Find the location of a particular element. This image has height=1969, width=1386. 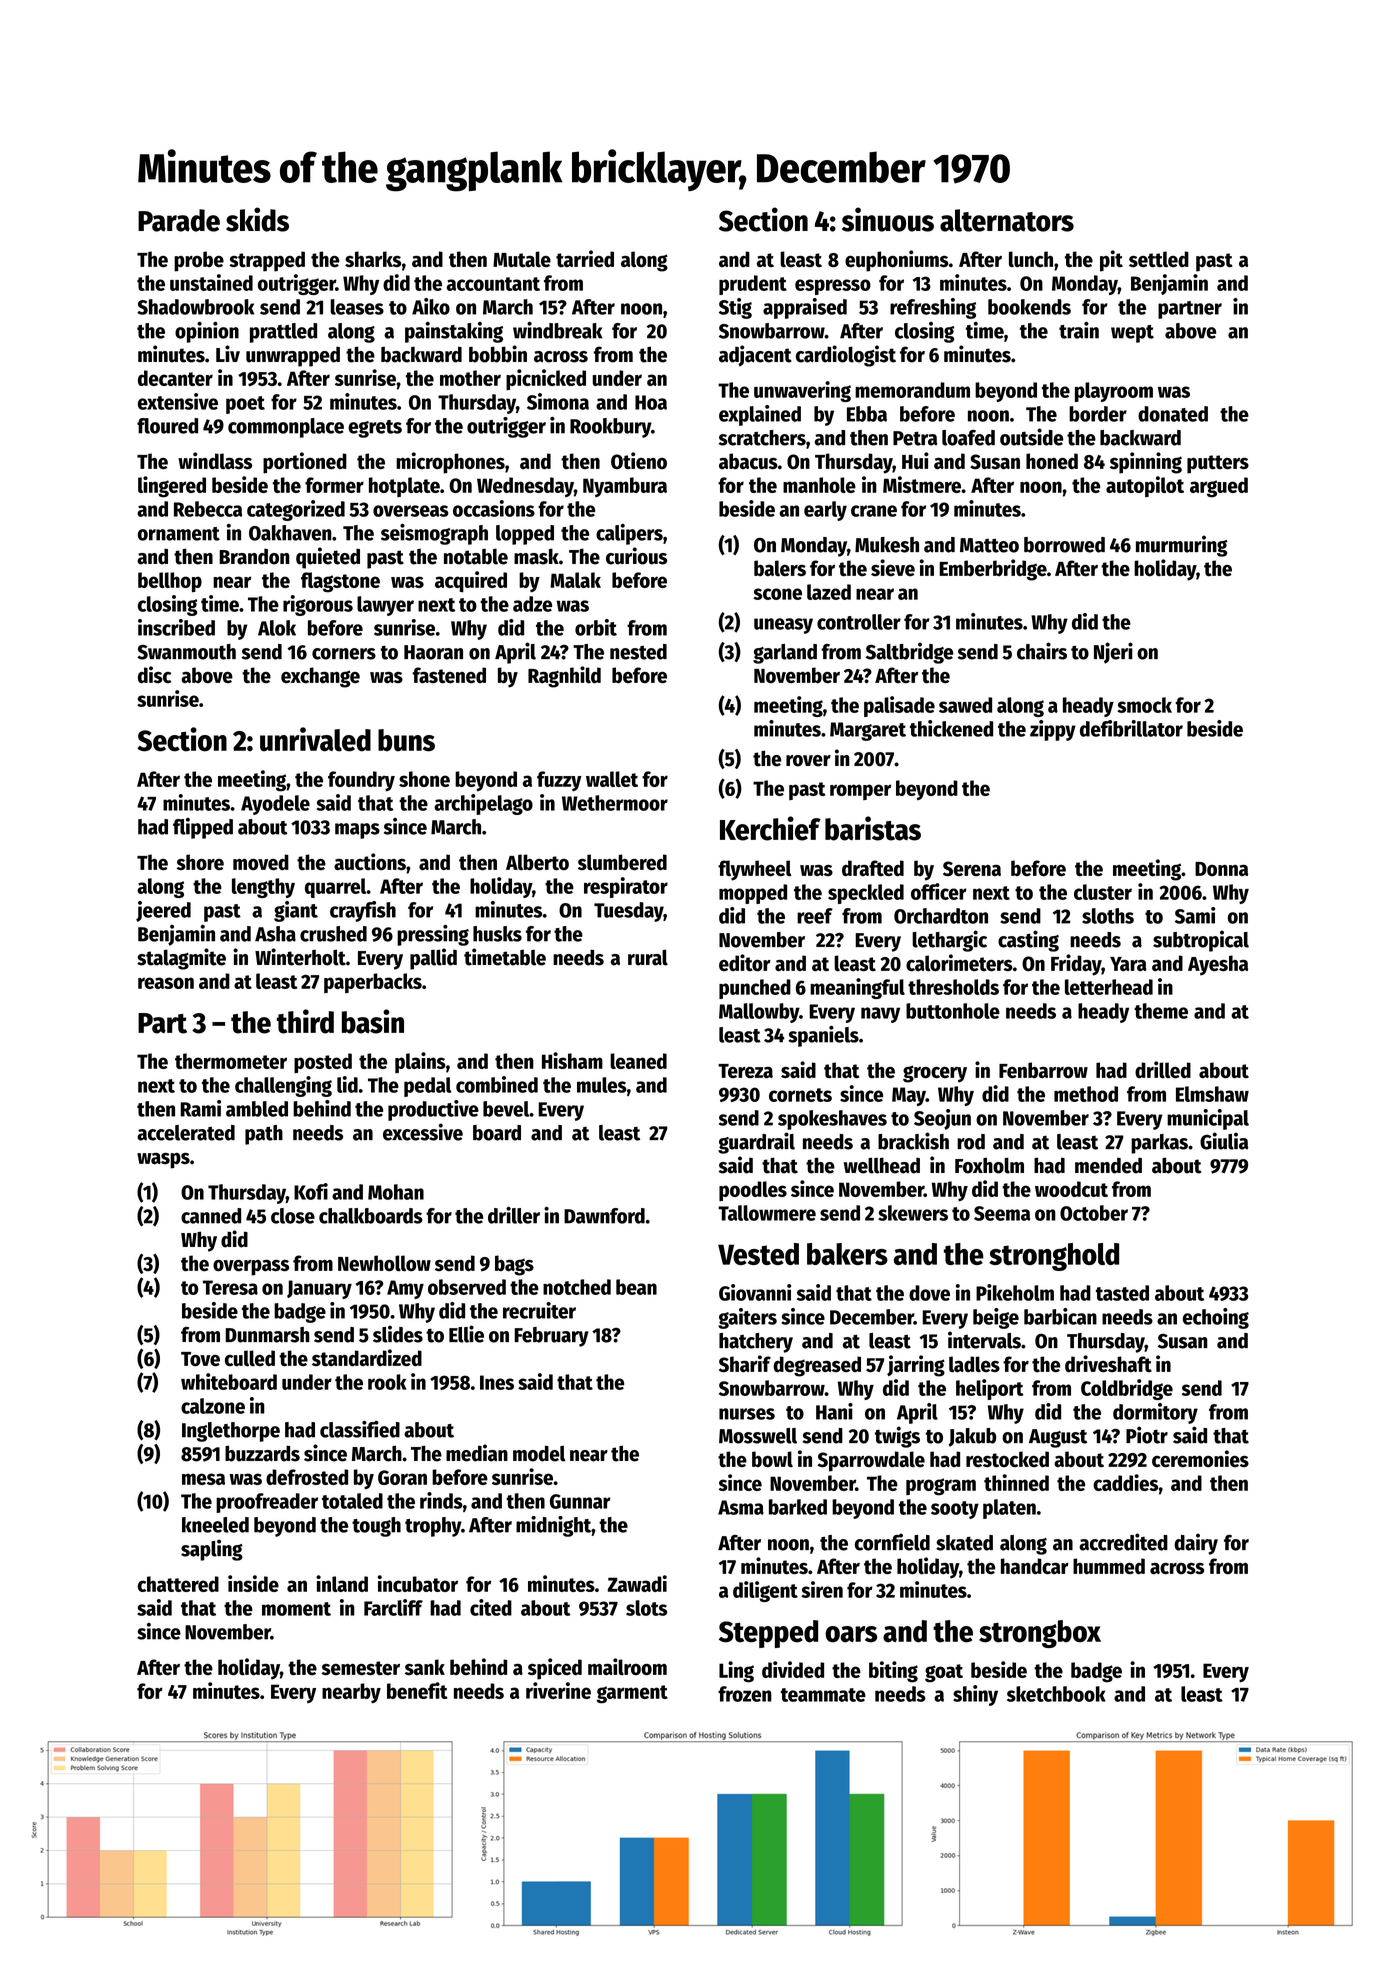

sketchbook is located at coordinates (1056, 1694).
